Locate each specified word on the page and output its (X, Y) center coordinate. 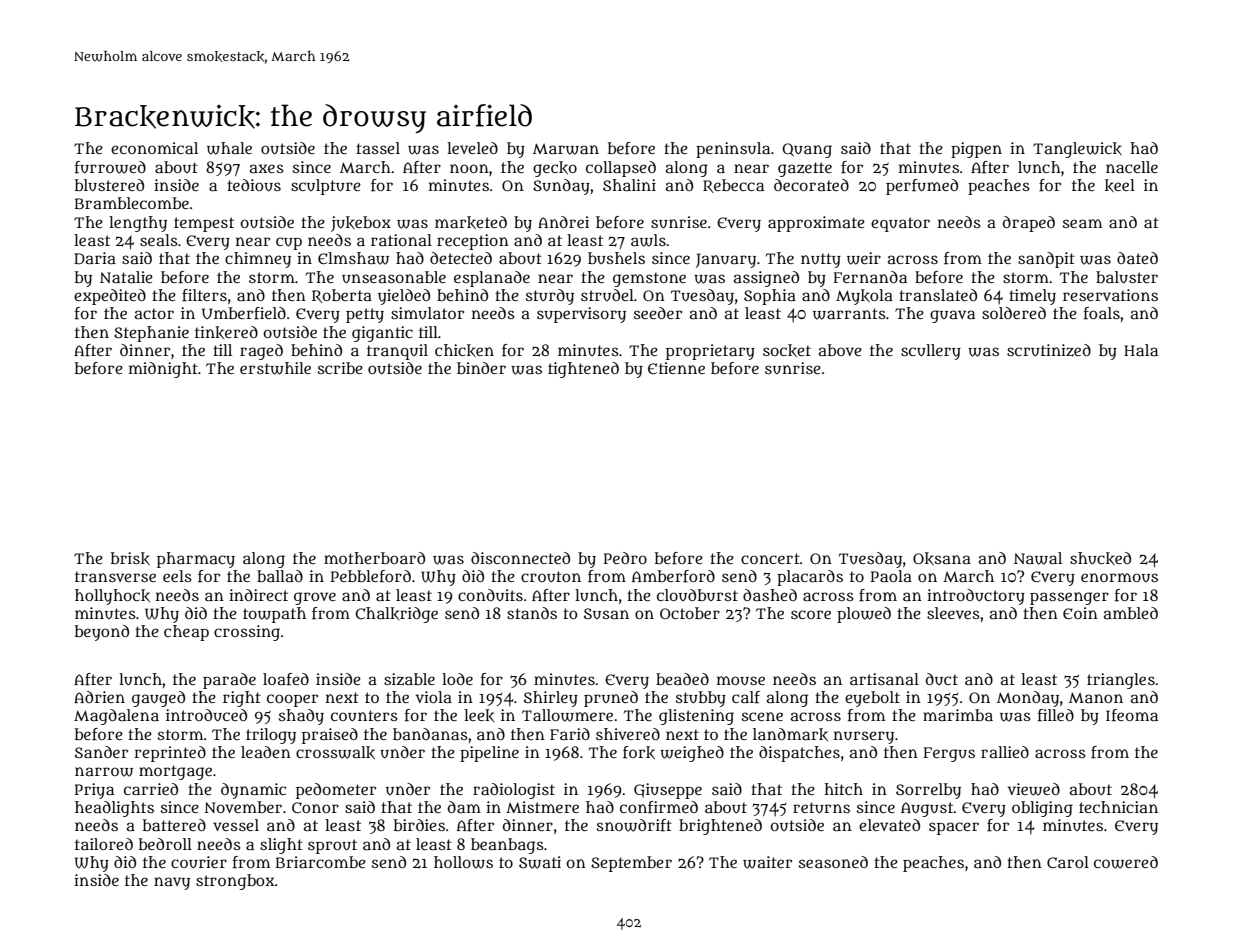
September (631, 864)
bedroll (165, 844)
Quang (807, 150)
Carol (1068, 862)
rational (401, 240)
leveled (472, 148)
